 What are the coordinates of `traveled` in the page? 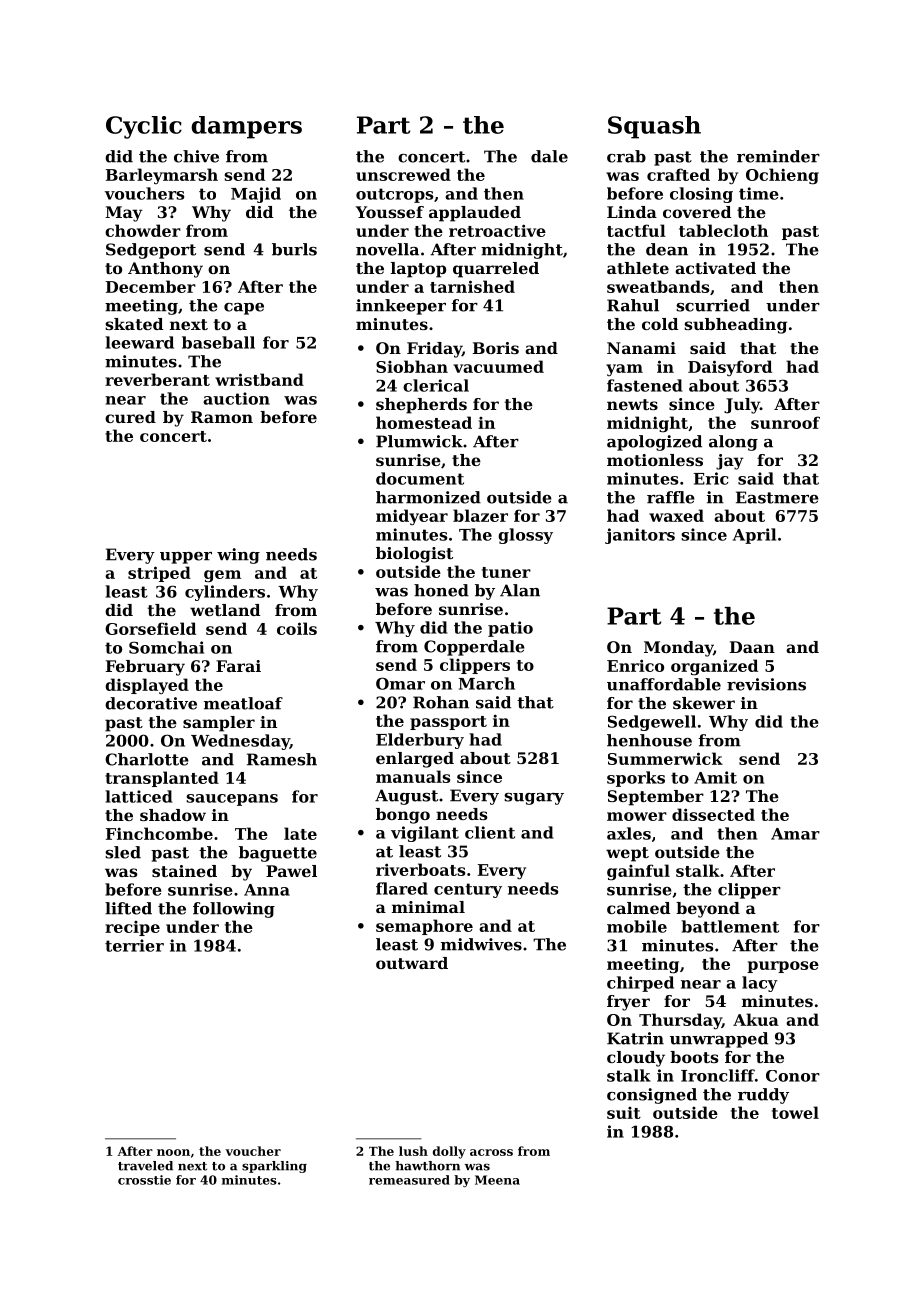 It's located at (145, 1166).
